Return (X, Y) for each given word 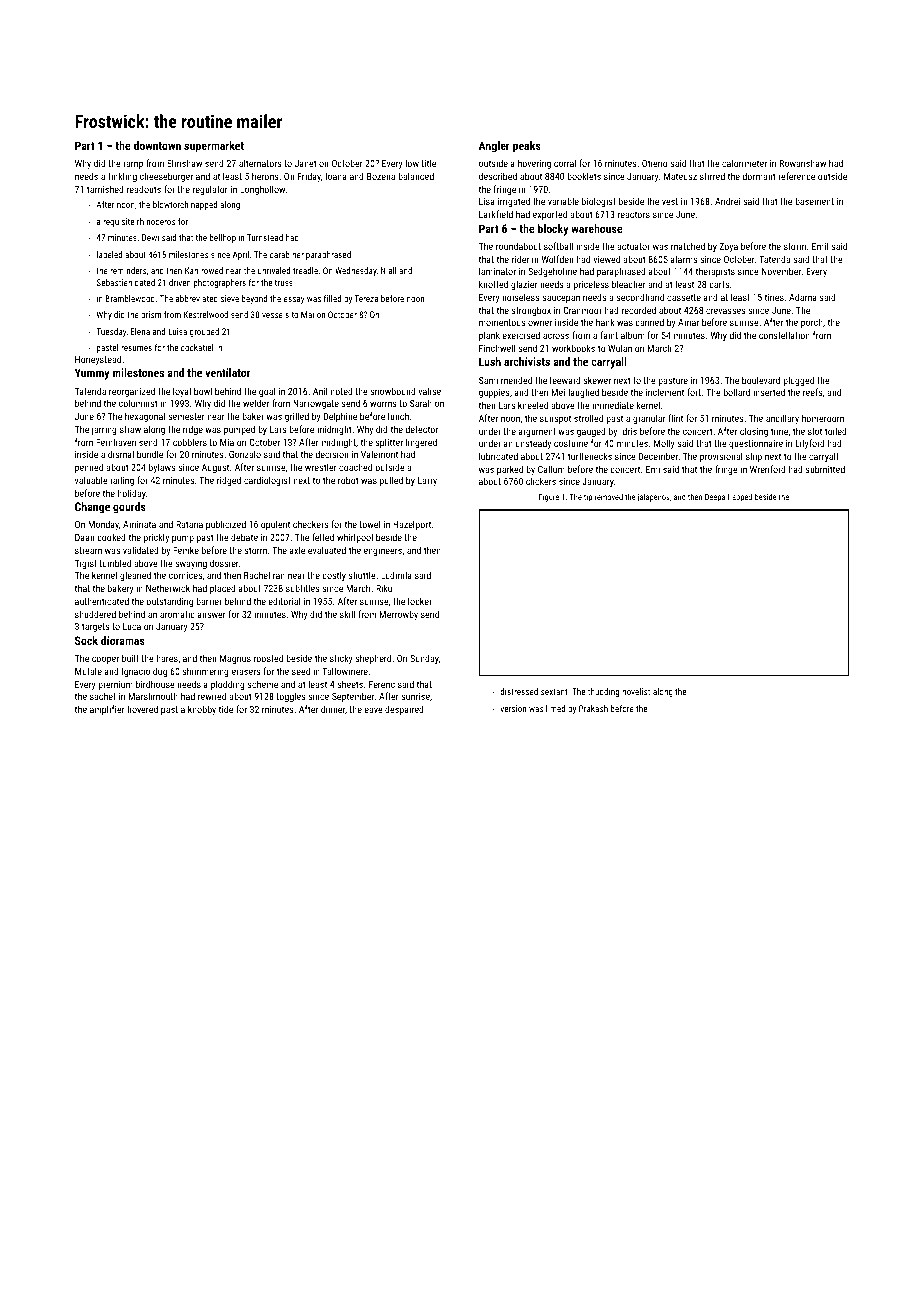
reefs (813, 392)
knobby (202, 710)
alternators (260, 163)
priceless (591, 285)
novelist (636, 691)
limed (555, 708)
